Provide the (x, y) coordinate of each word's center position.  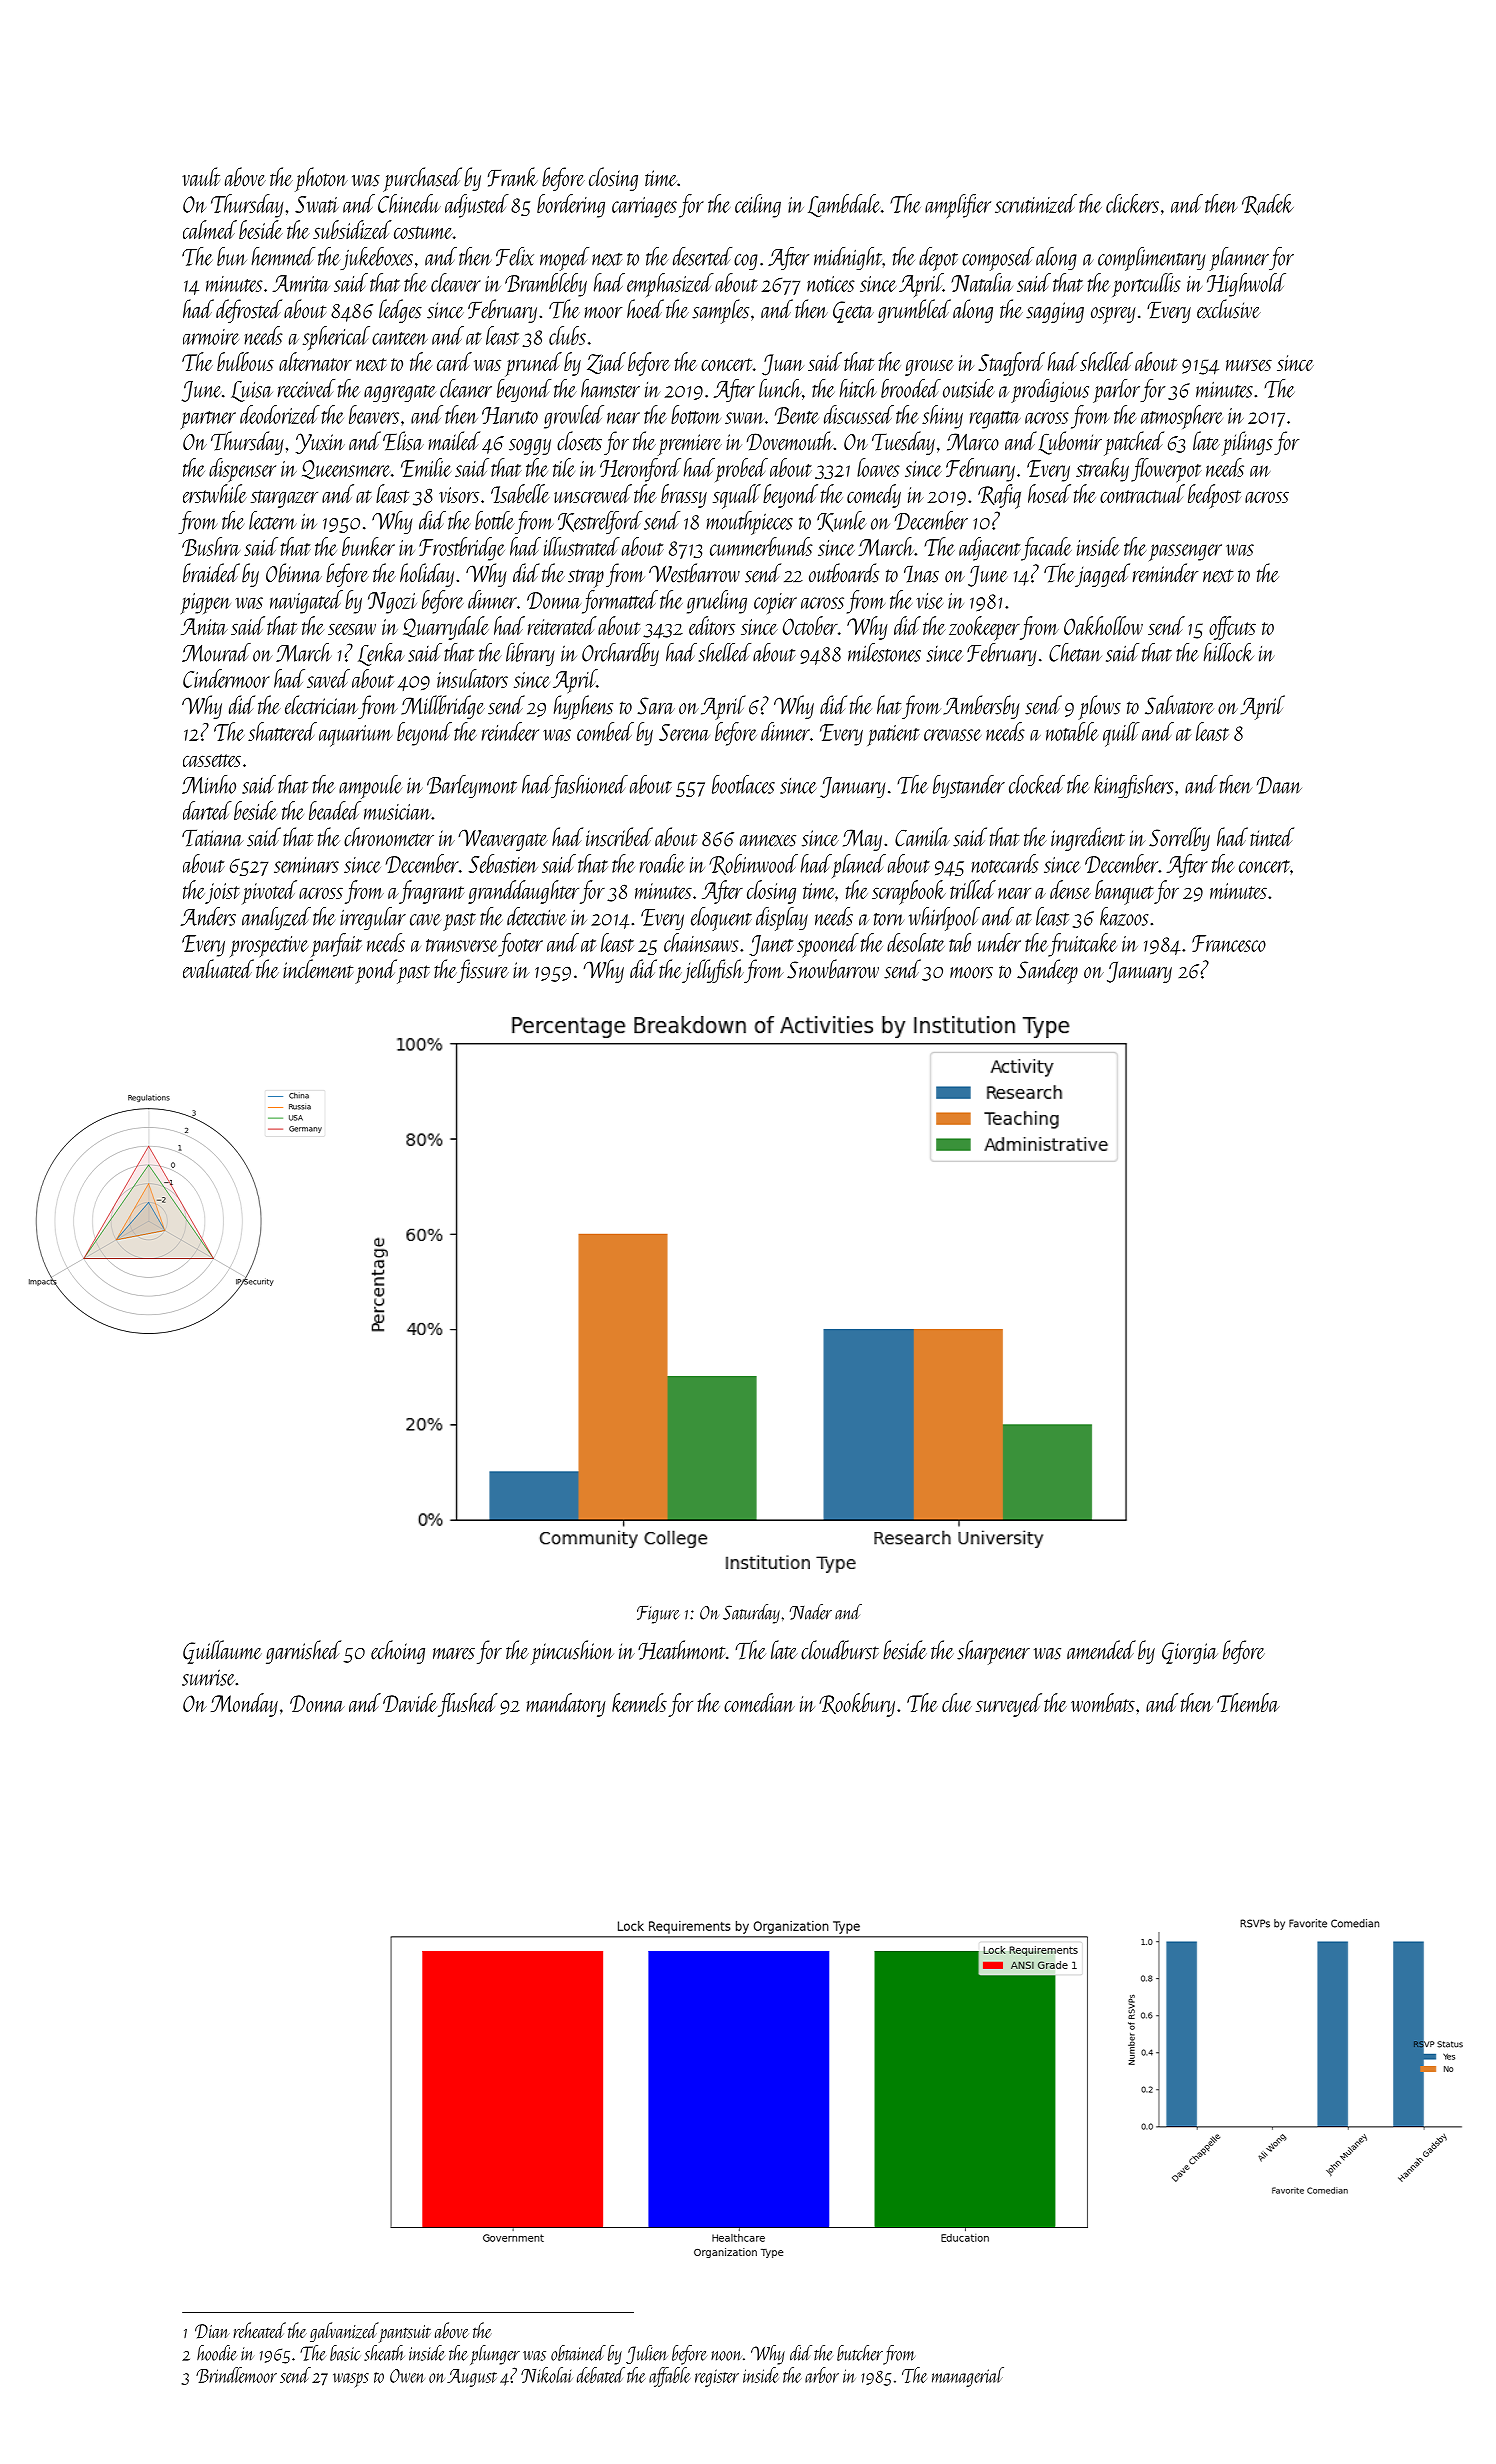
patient (893, 735)
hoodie (217, 2353)
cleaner (466, 388)
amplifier (958, 206)
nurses (1249, 365)
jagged (1102, 575)
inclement (318, 969)
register (717, 2378)
